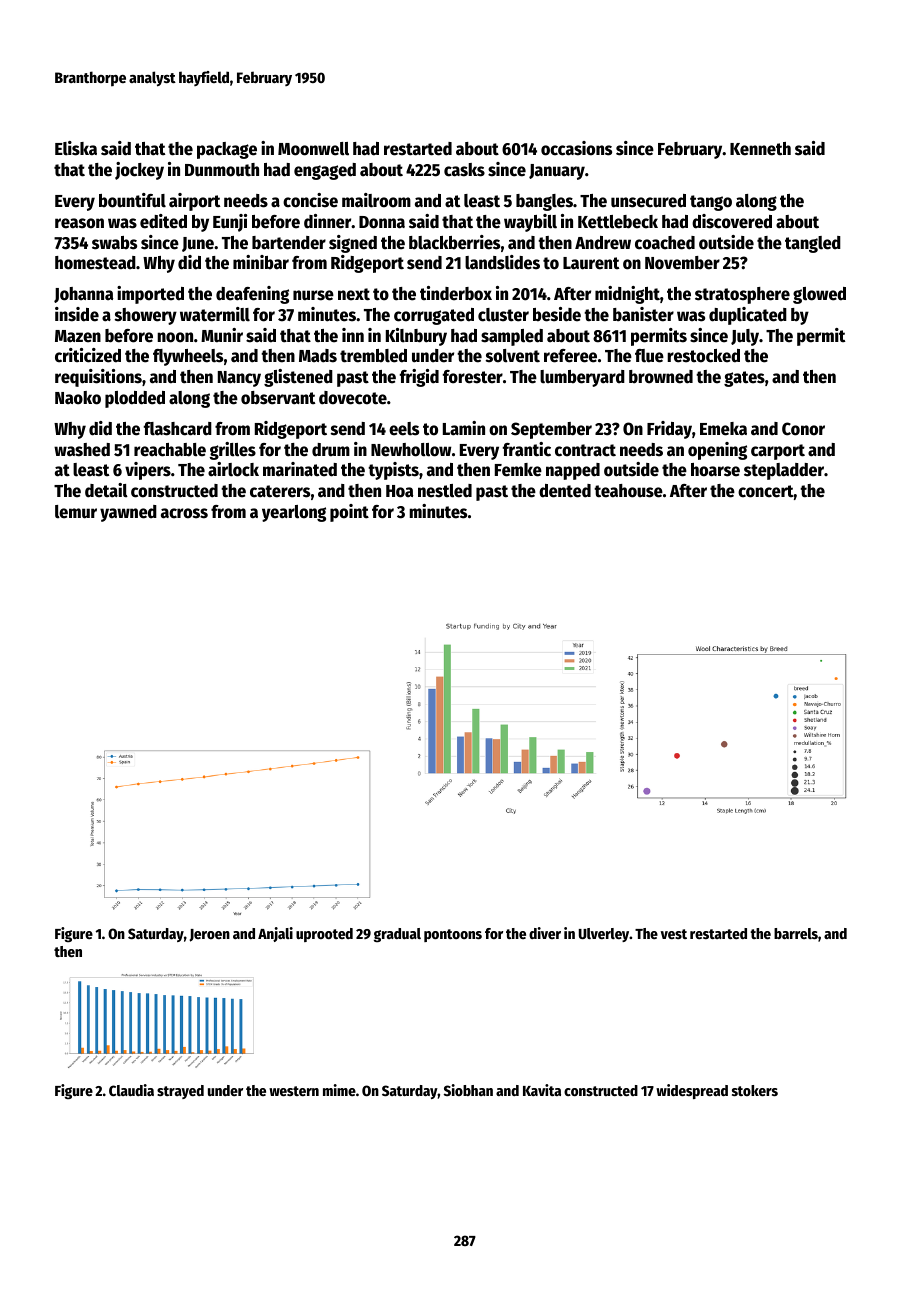 The image size is (908, 1316). Describe the element at coordinates (376, 200) in the page. I see `mailroom` at that location.
